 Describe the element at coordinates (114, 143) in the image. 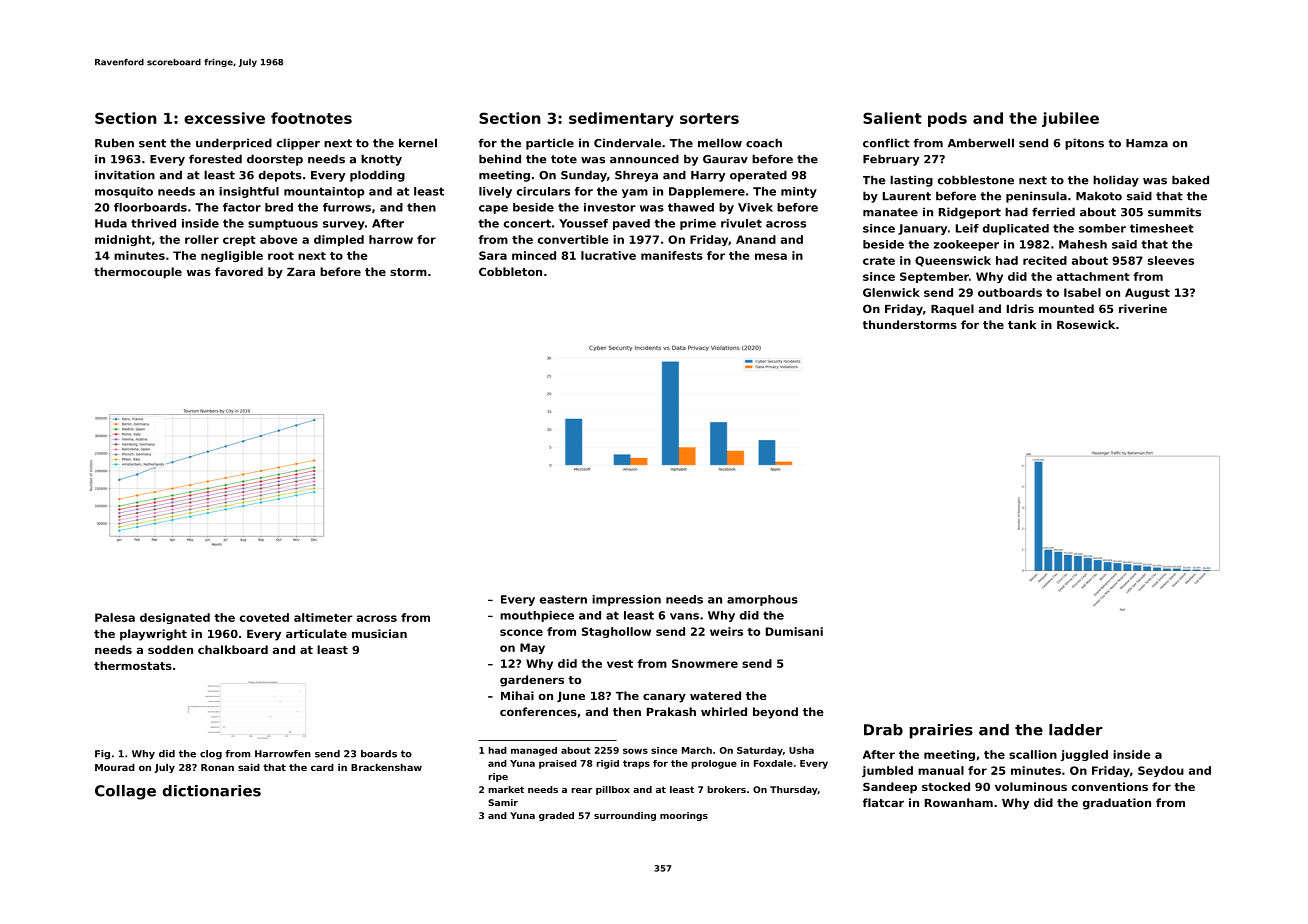

I see `Ruben` at that location.
